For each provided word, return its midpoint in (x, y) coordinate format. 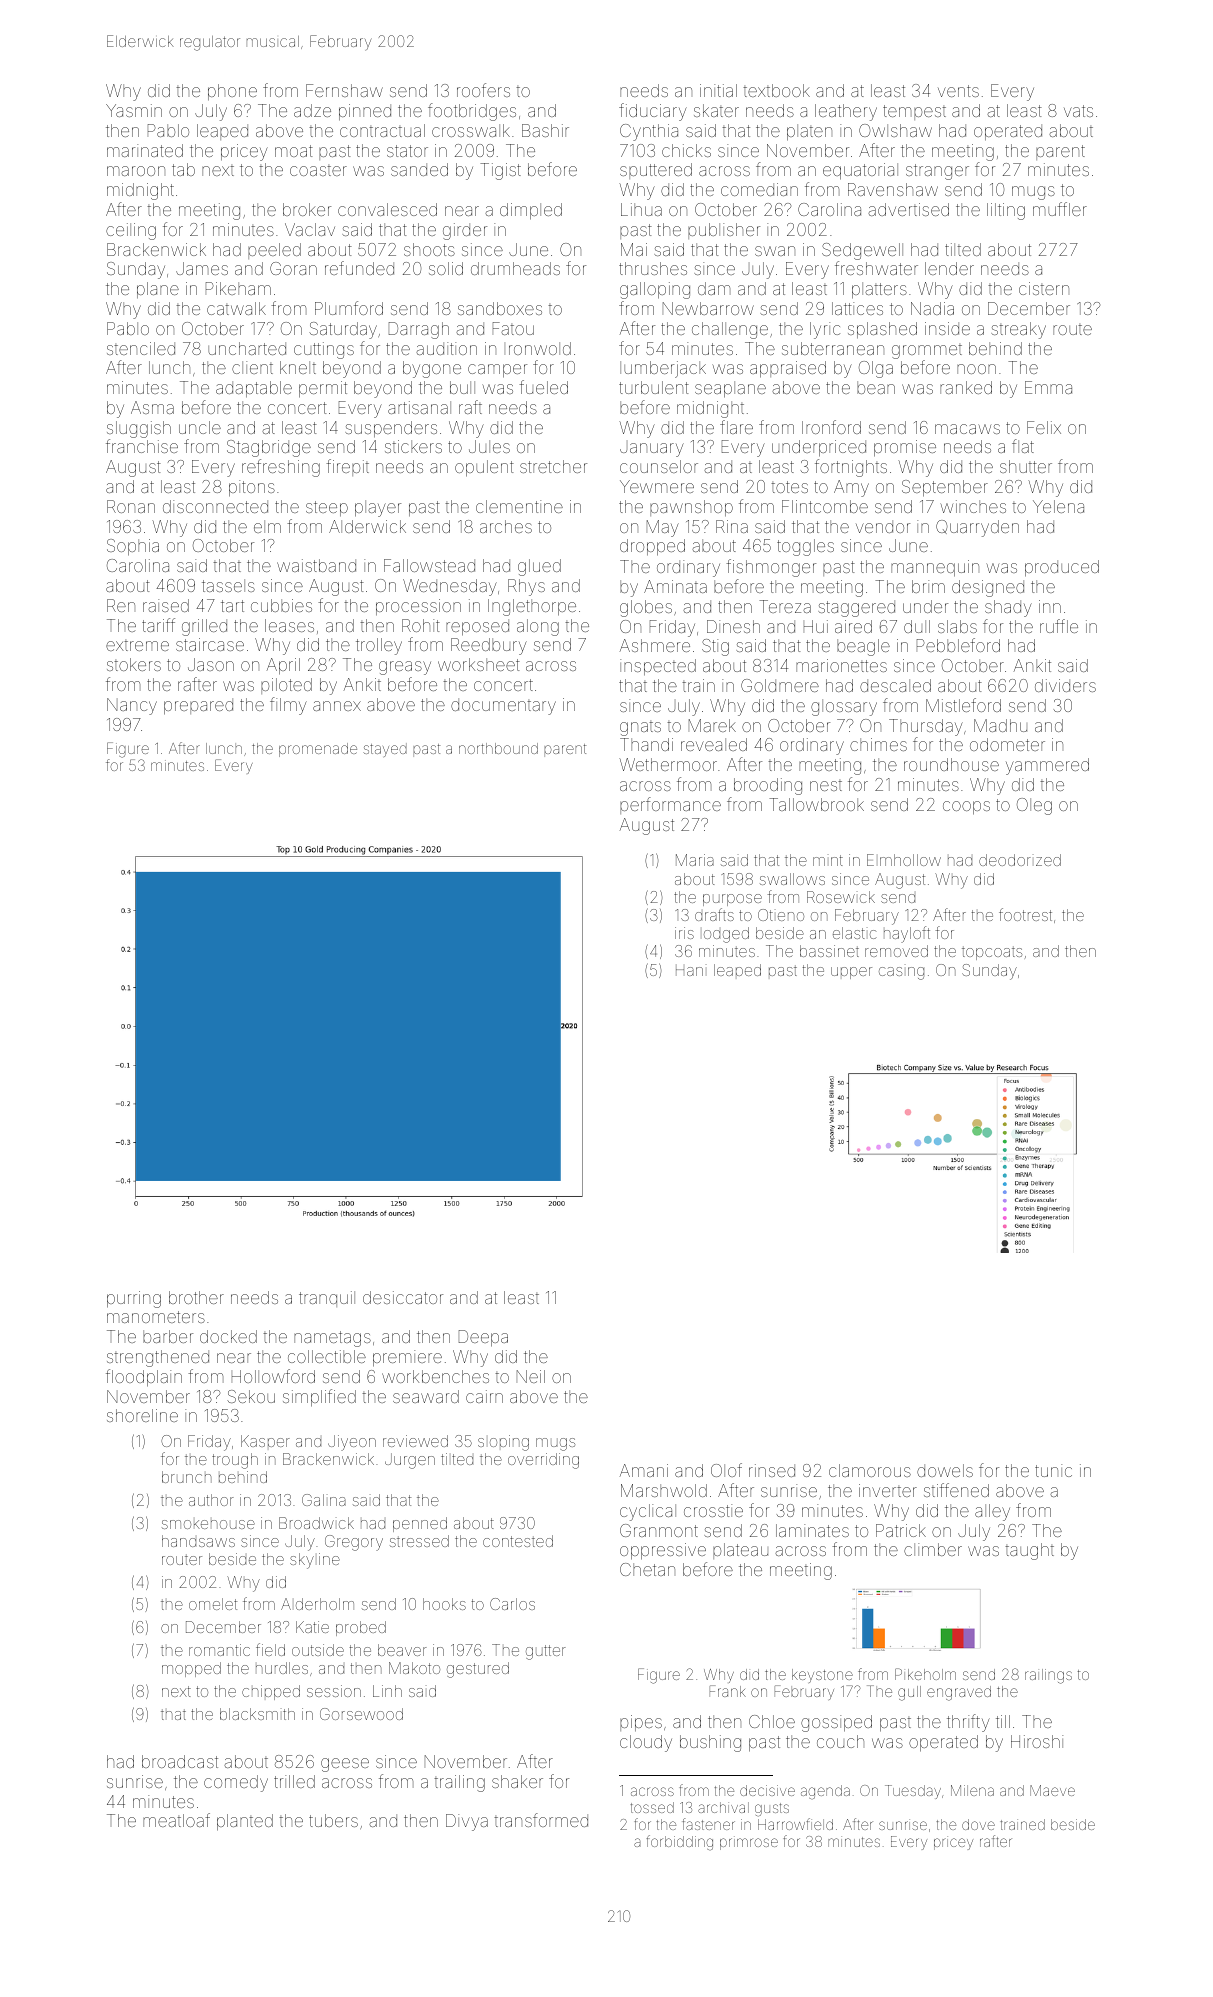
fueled (543, 387)
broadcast (180, 1761)
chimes (878, 744)
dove (978, 1824)
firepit (347, 467)
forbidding (680, 1842)
